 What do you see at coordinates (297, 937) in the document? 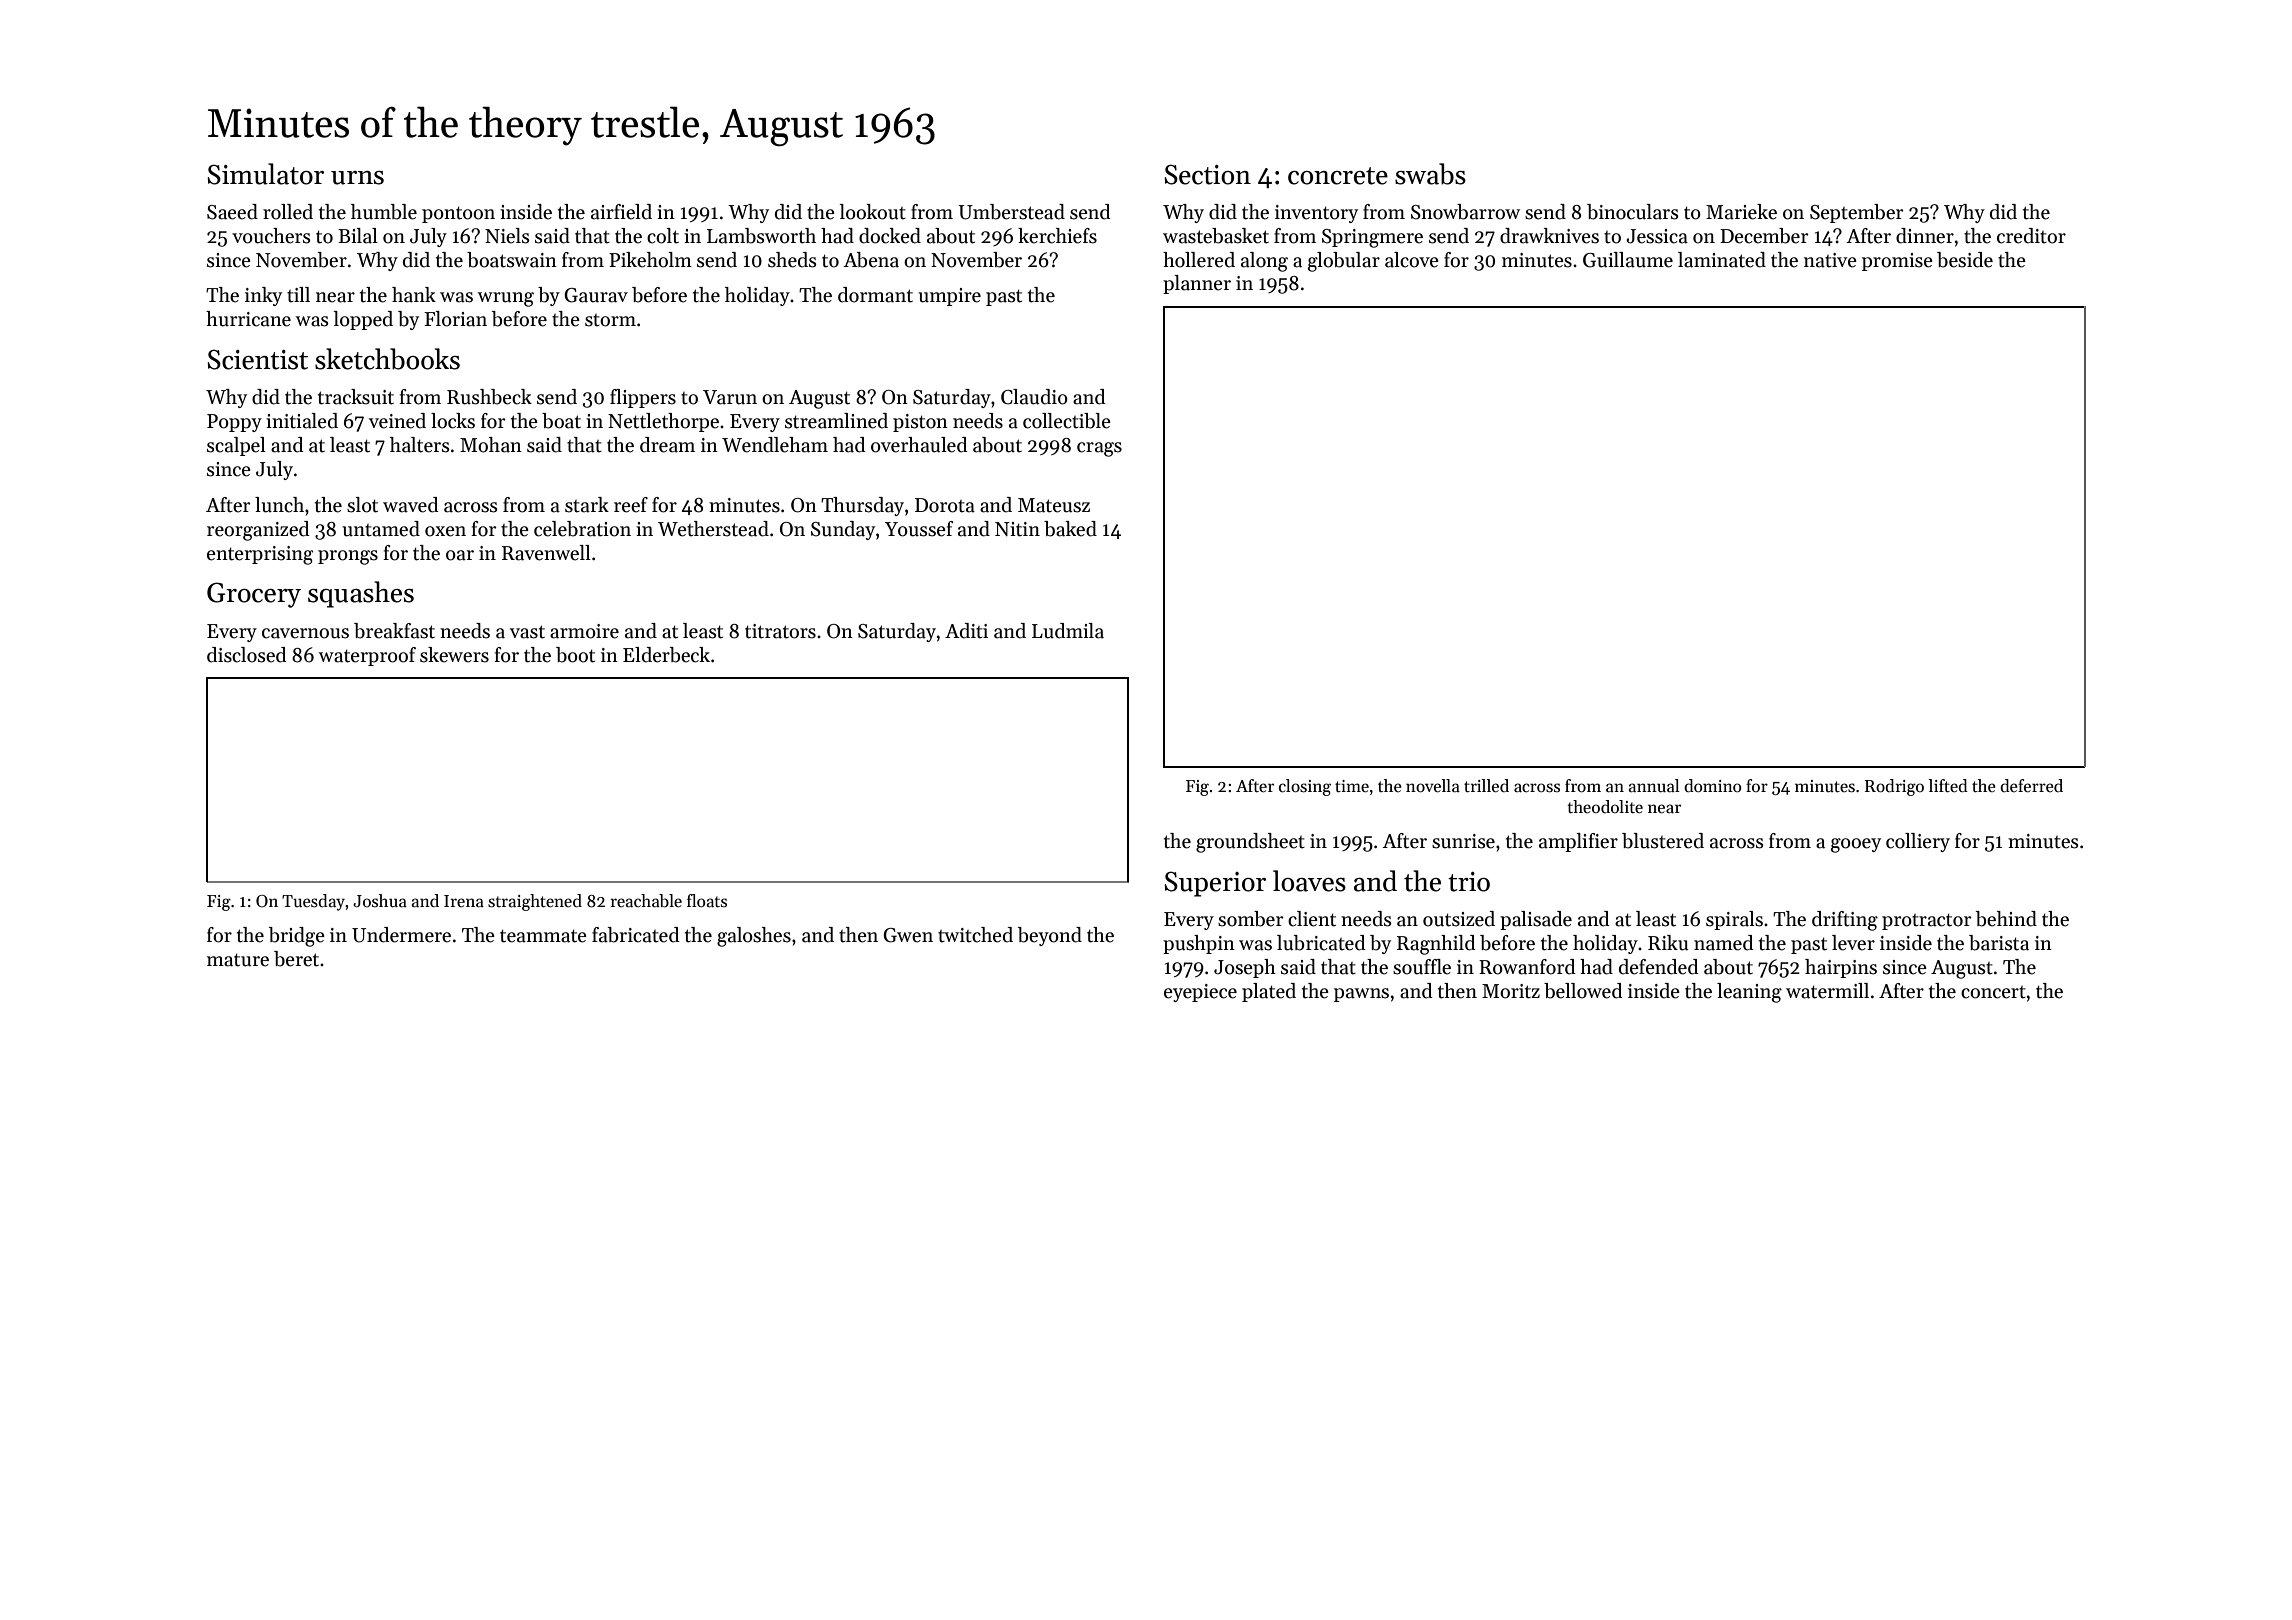
I see `bridge` at bounding box center [297, 937].
